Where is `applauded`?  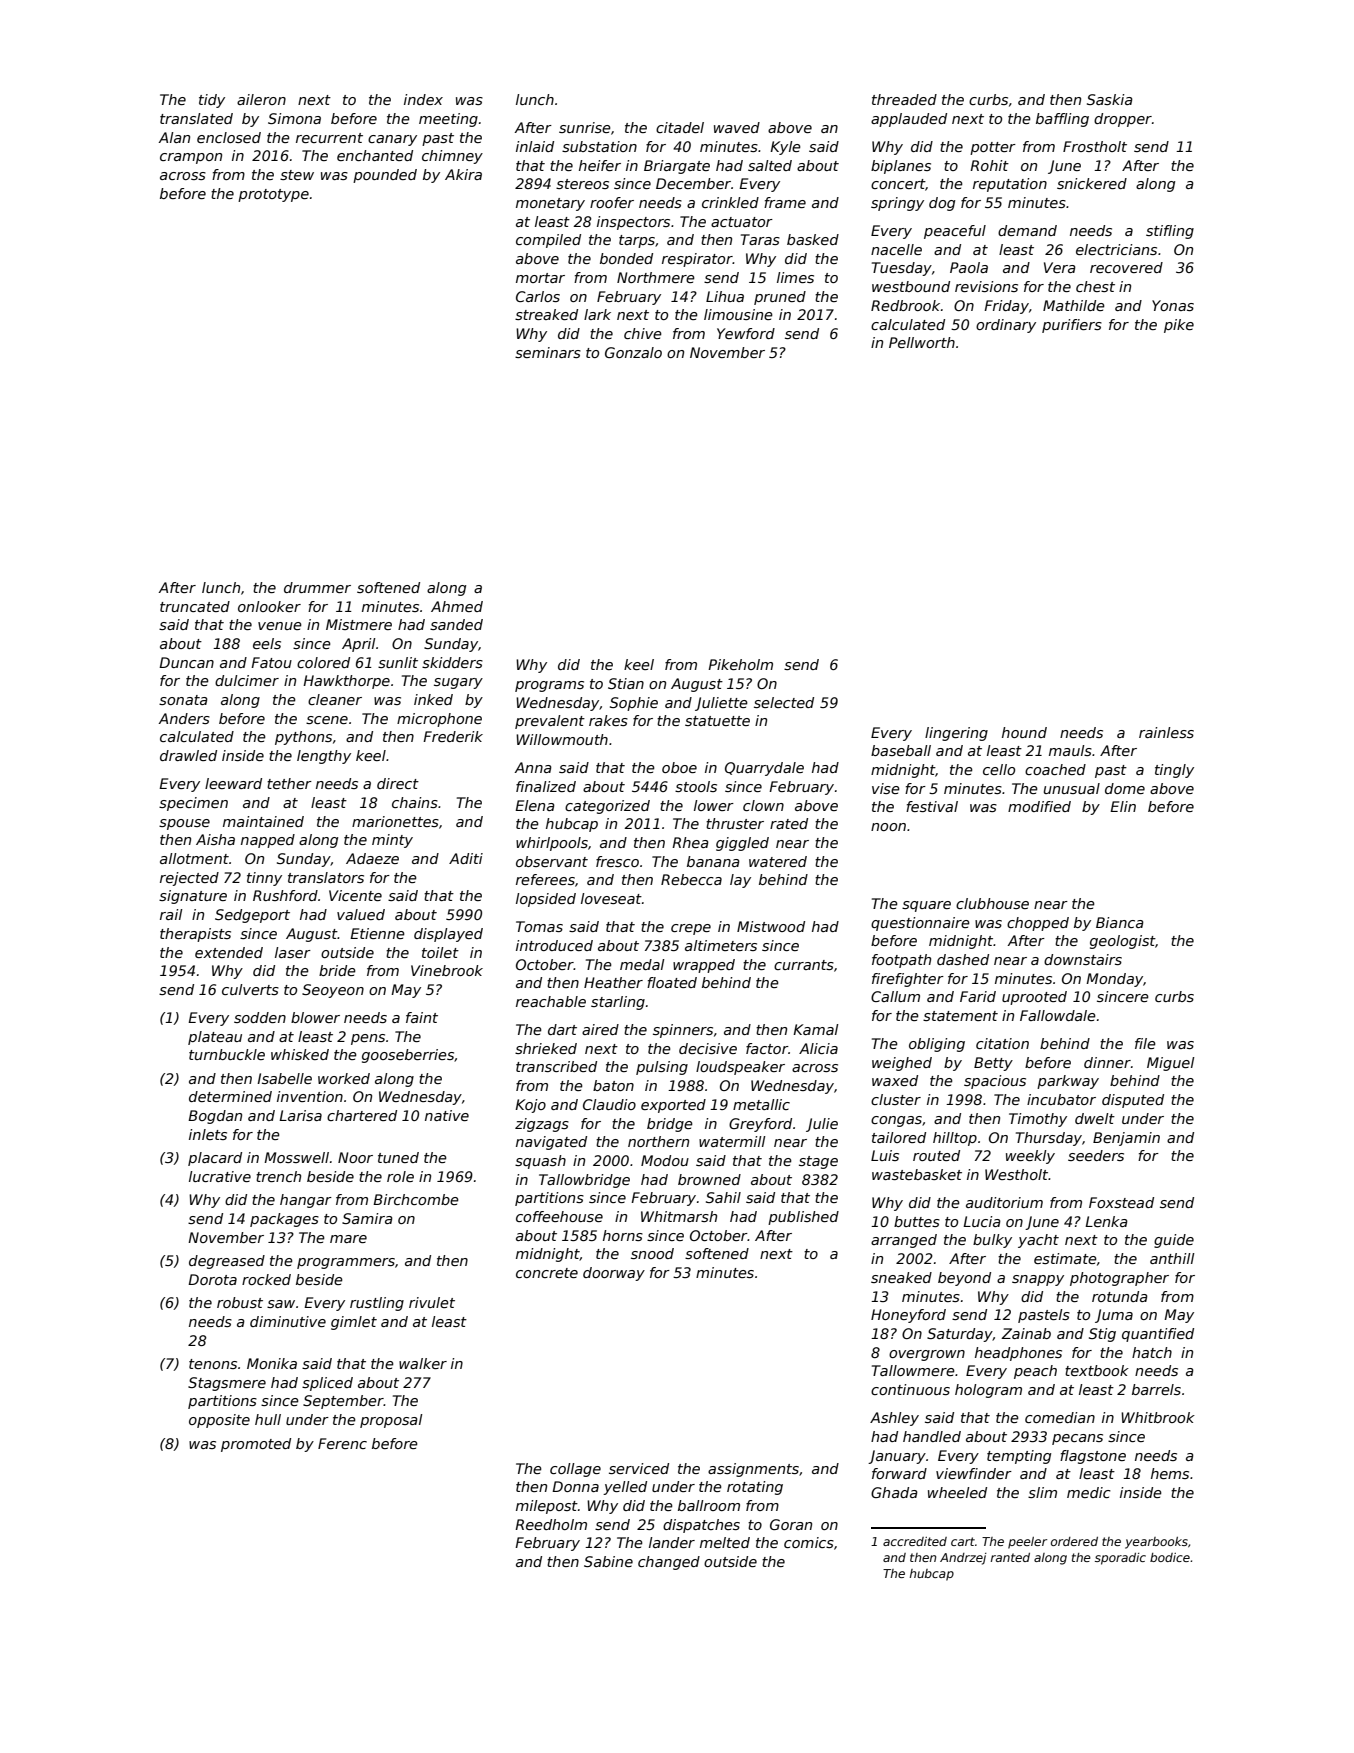 applauded is located at coordinates (909, 120).
